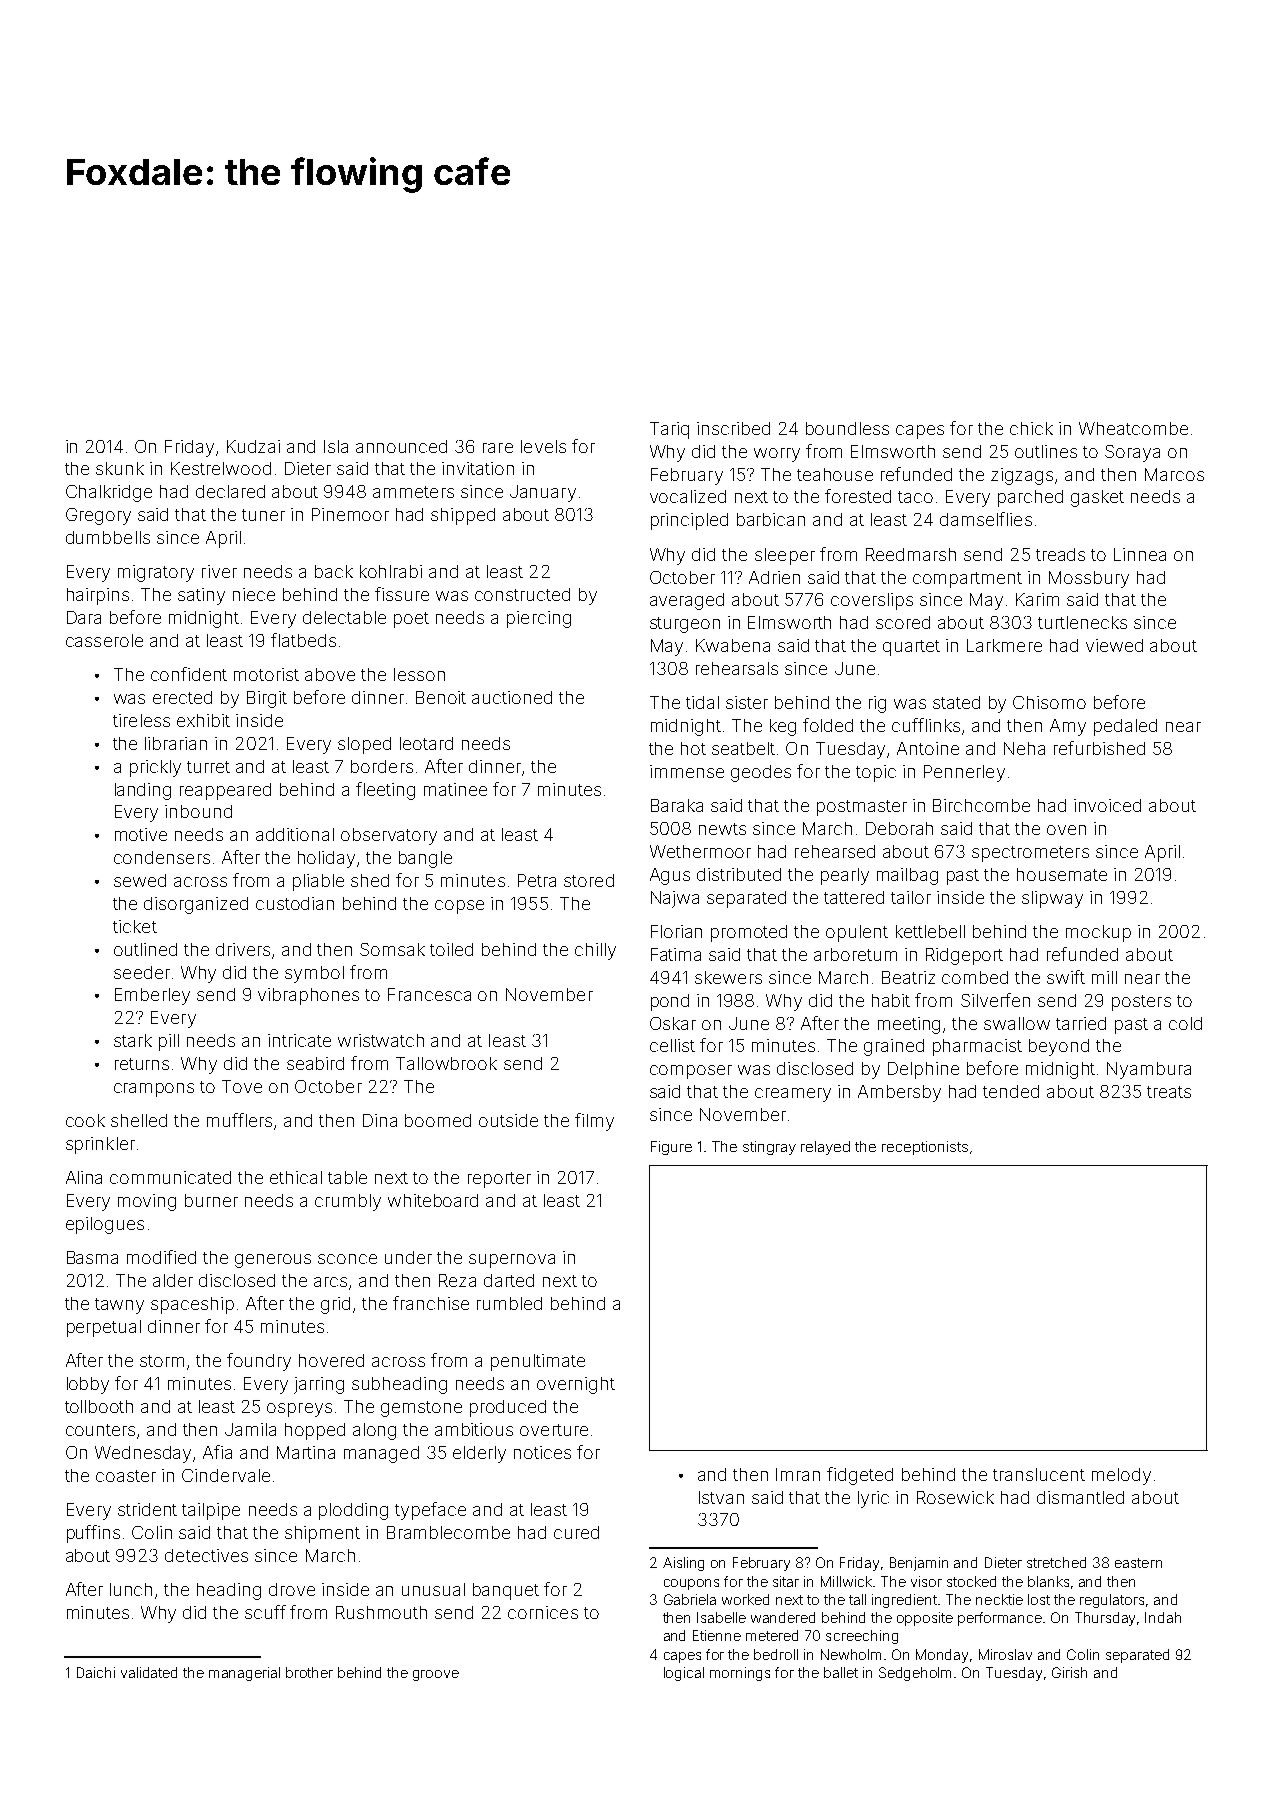 The height and width of the screenshot is (1798, 1272). I want to click on banquet, so click(506, 1591).
